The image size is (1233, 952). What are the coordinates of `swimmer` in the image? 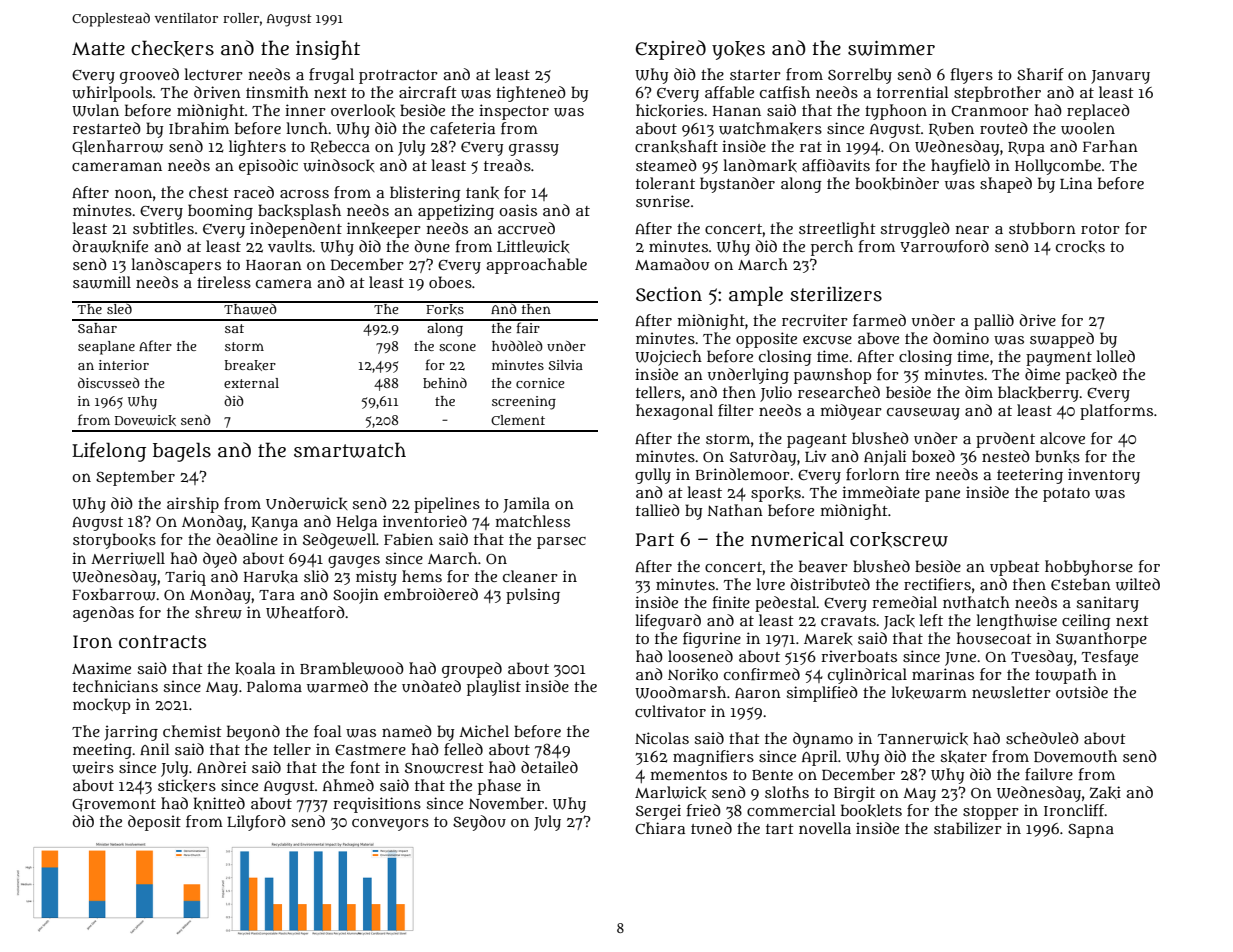 It's located at (891, 48).
